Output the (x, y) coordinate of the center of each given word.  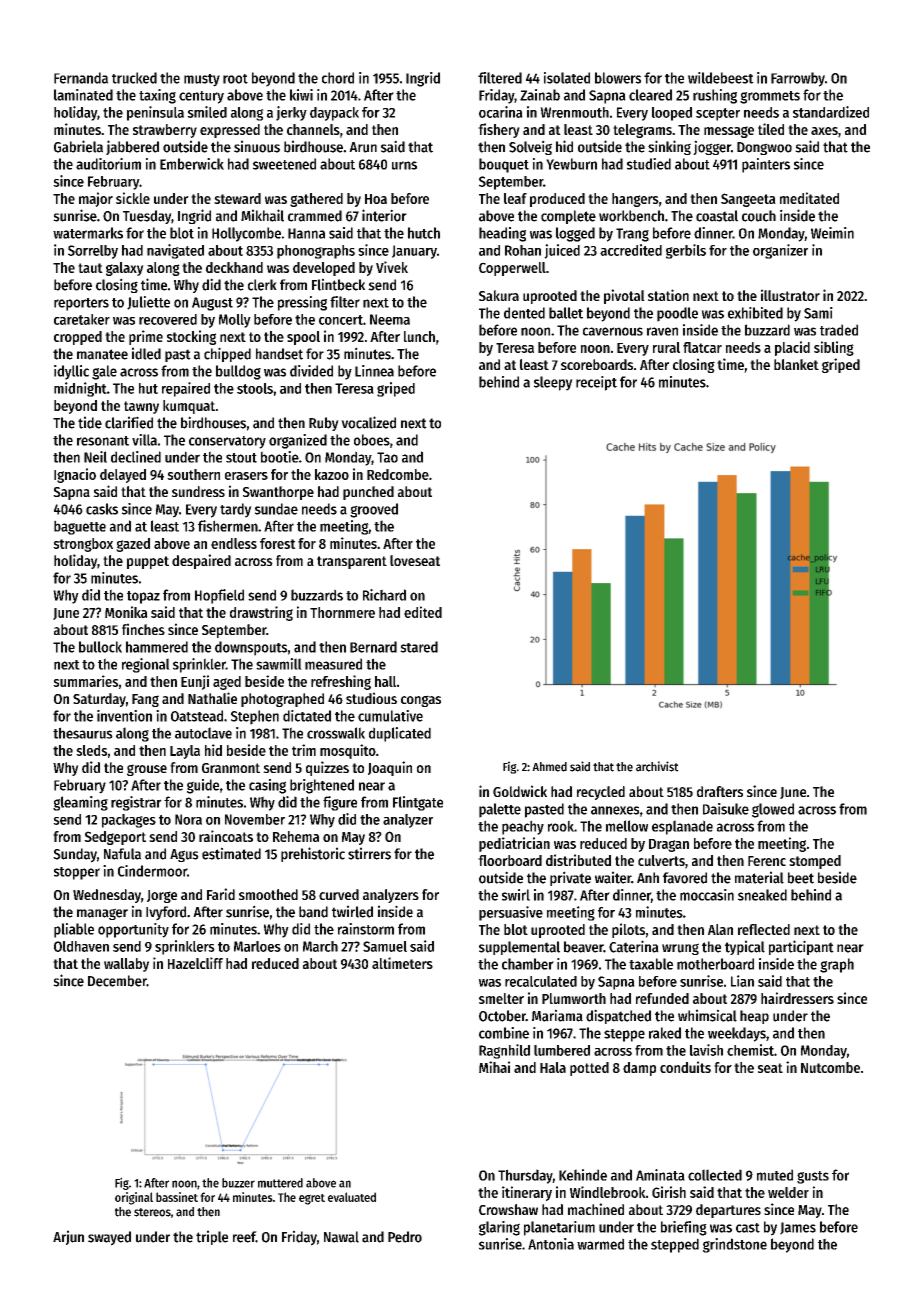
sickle (133, 198)
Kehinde (583, 1175)
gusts (813, 1177)
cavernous (613, 331)
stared (419, 647)
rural (666, 347)
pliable (74, 930)
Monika (126, 612)
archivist (657, 766)
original (134, 1198)
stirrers (369, 853)
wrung (680, 949)
